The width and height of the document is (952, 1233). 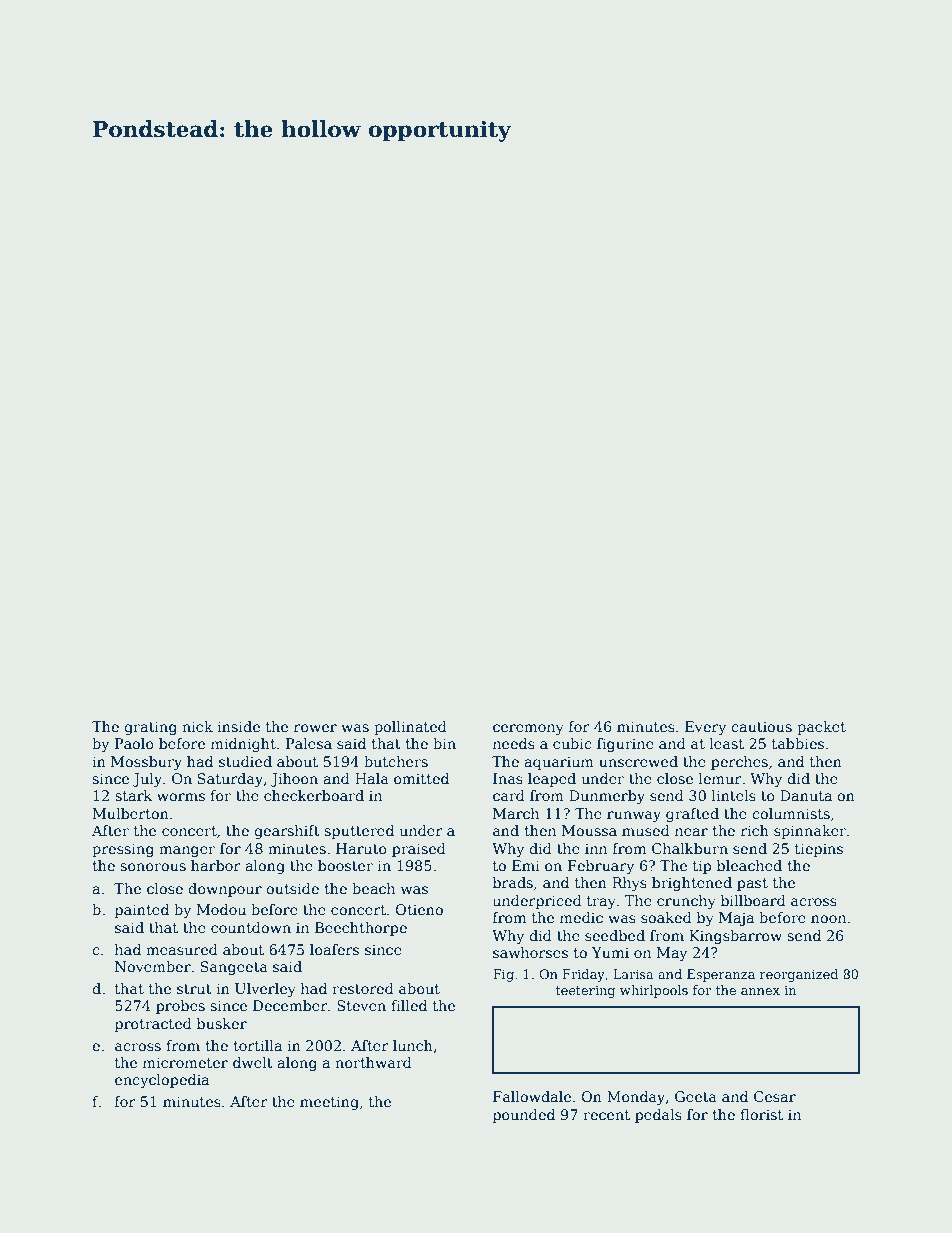 I want to click on Hala, so click(x=372, y=778).
